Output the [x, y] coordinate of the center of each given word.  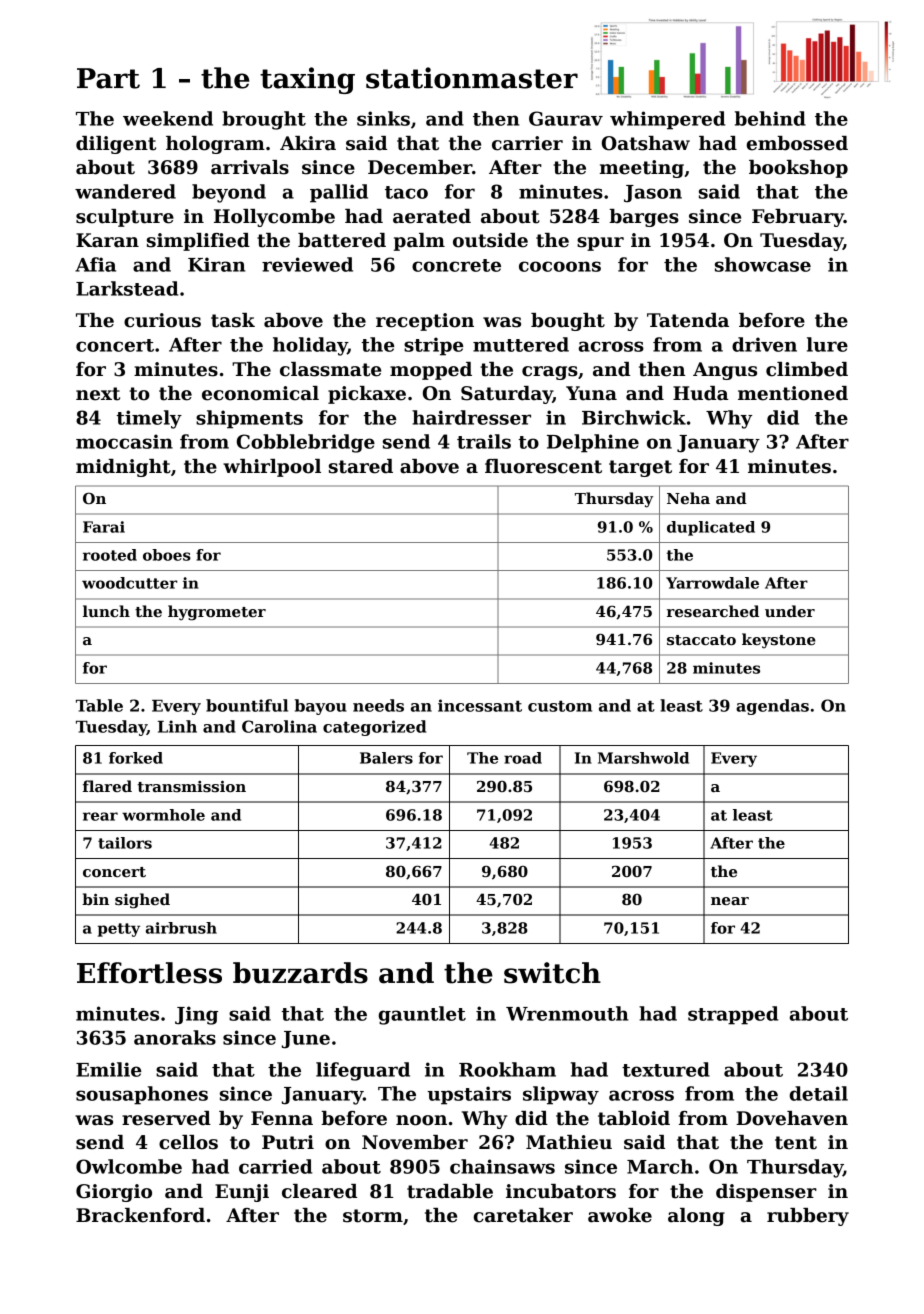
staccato [701, 640]
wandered [125, 191]
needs [378, 705]
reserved [166, 1118]
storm [373, 1216]
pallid [339, 193]
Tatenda [688, 320]
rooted [110, 555]
